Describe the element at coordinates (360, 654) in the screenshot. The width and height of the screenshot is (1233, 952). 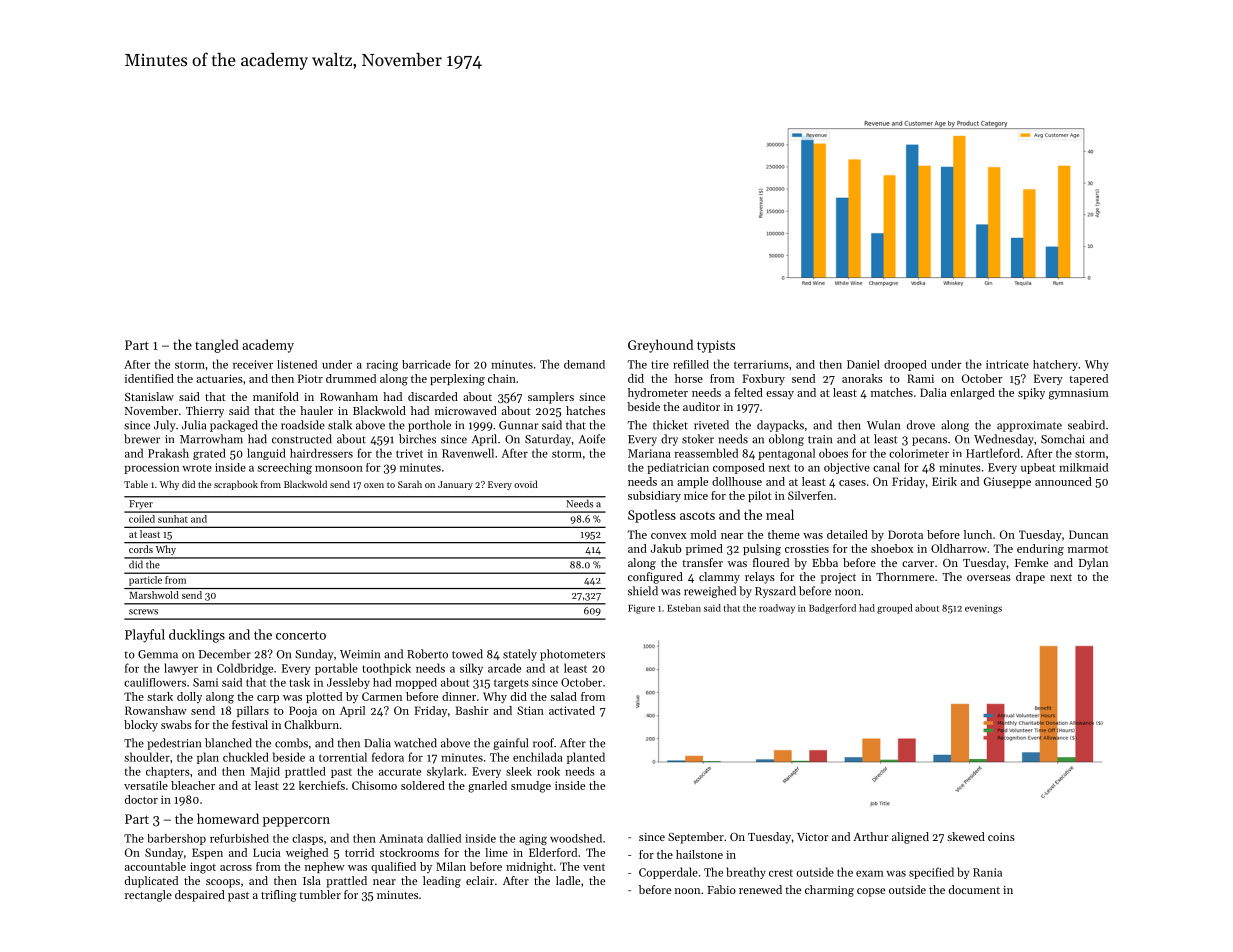
I see `Weimin` at that location.
